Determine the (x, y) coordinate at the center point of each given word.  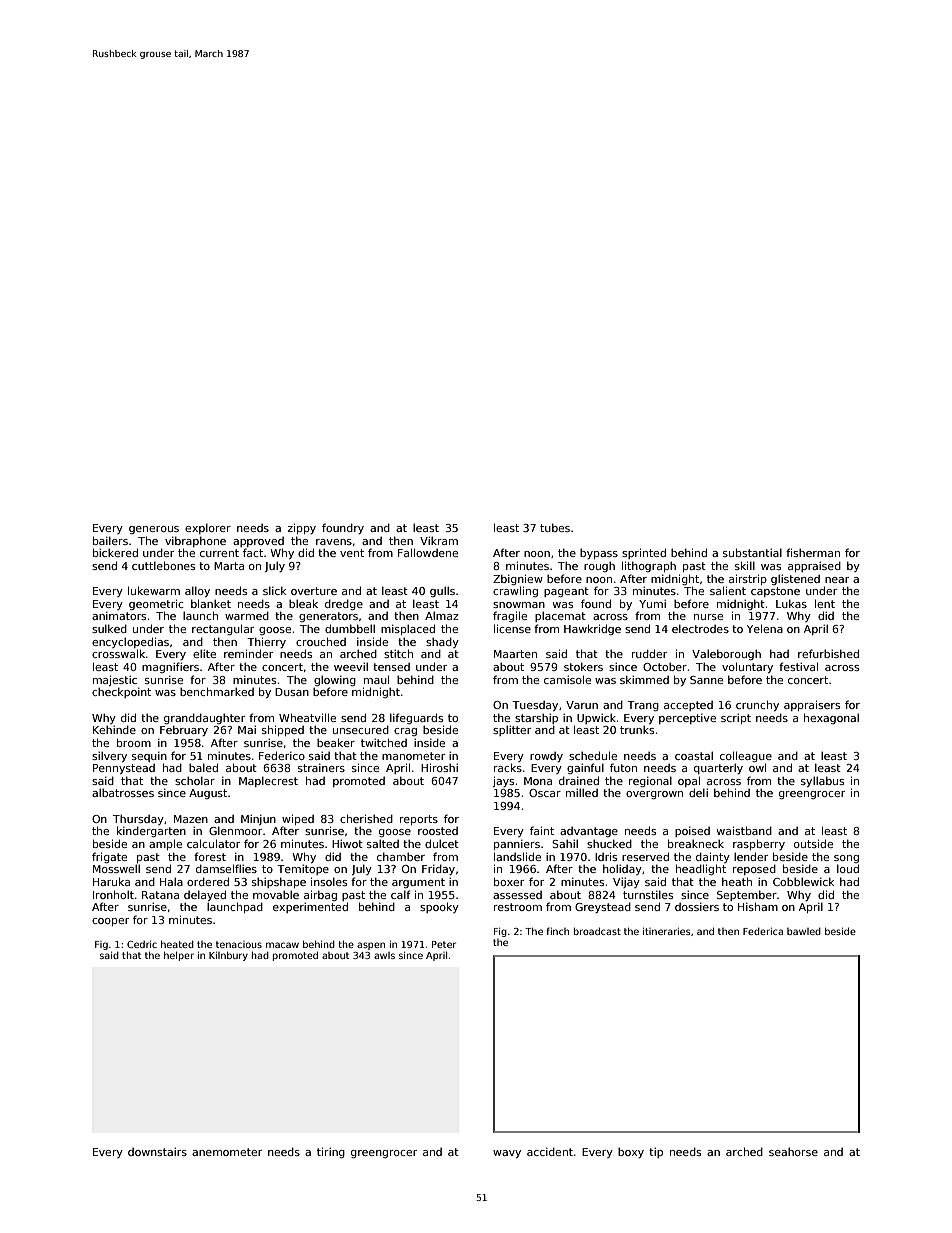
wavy (507, 1154)
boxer (509, 881)
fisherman (813, 552)
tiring (331, 1152)
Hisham (758, 906)
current (219, 553)
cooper (110, 922)
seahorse (793, 1152)
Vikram (439, 541)
